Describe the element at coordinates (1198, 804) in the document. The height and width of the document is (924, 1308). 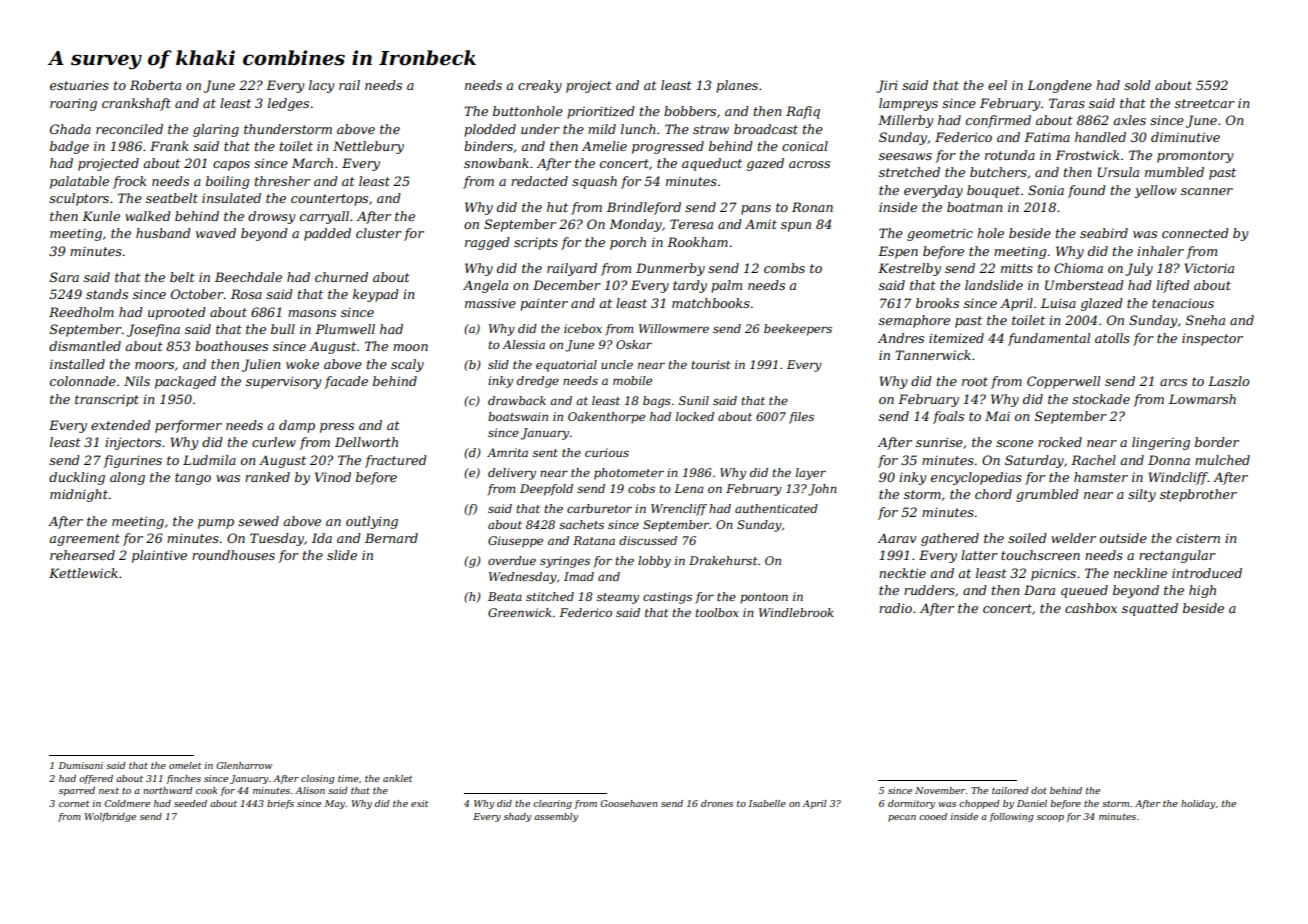
I see `holiday` at that location.
